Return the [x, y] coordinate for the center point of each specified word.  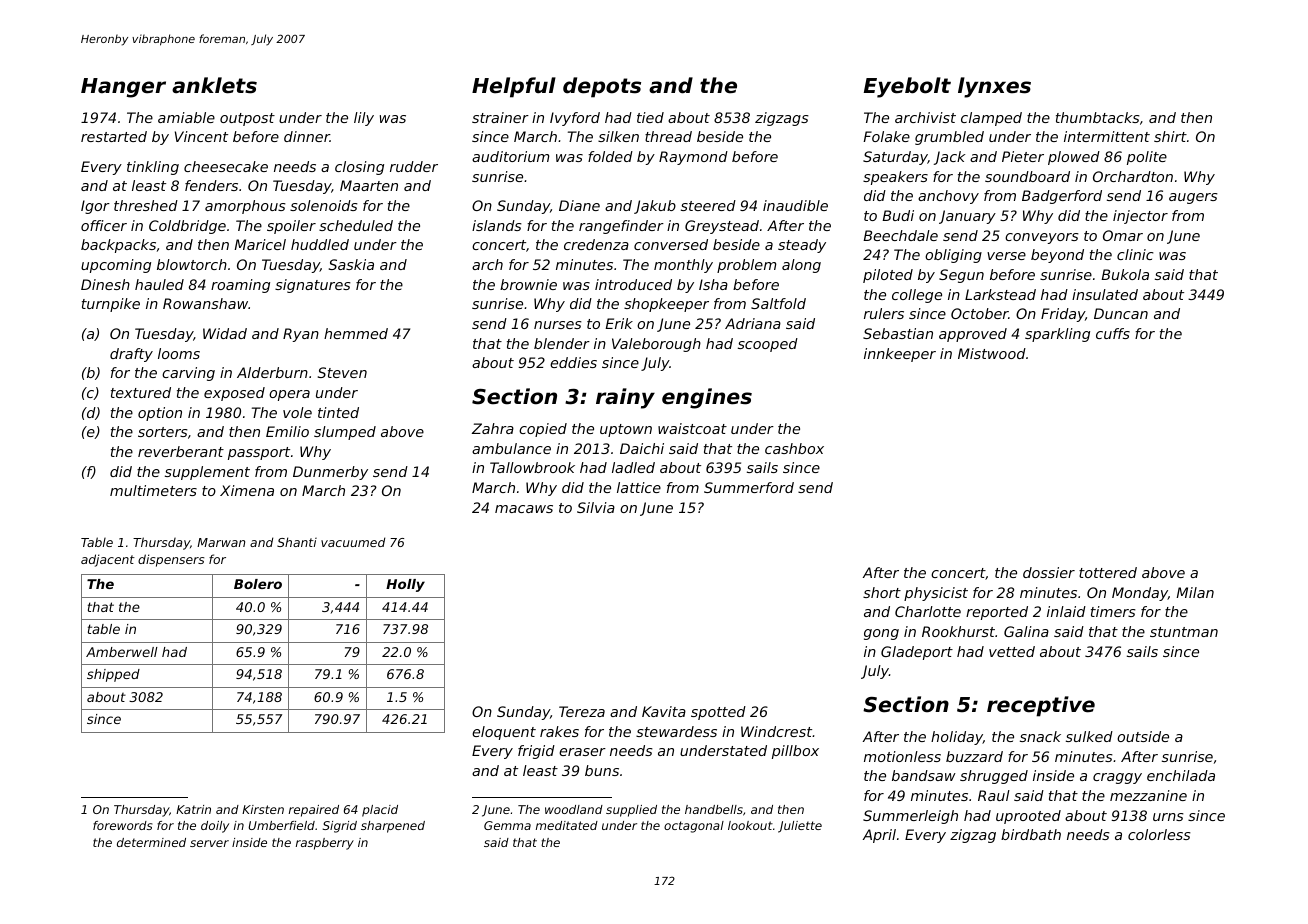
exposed [234, 394]
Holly [405, 585]
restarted [114, 136]
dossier [1049, 572]
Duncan [1121, 313]
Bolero [258, 584]
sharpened [393, 827]
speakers [895, 178]
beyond [1057, 256]
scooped [768, 345]
